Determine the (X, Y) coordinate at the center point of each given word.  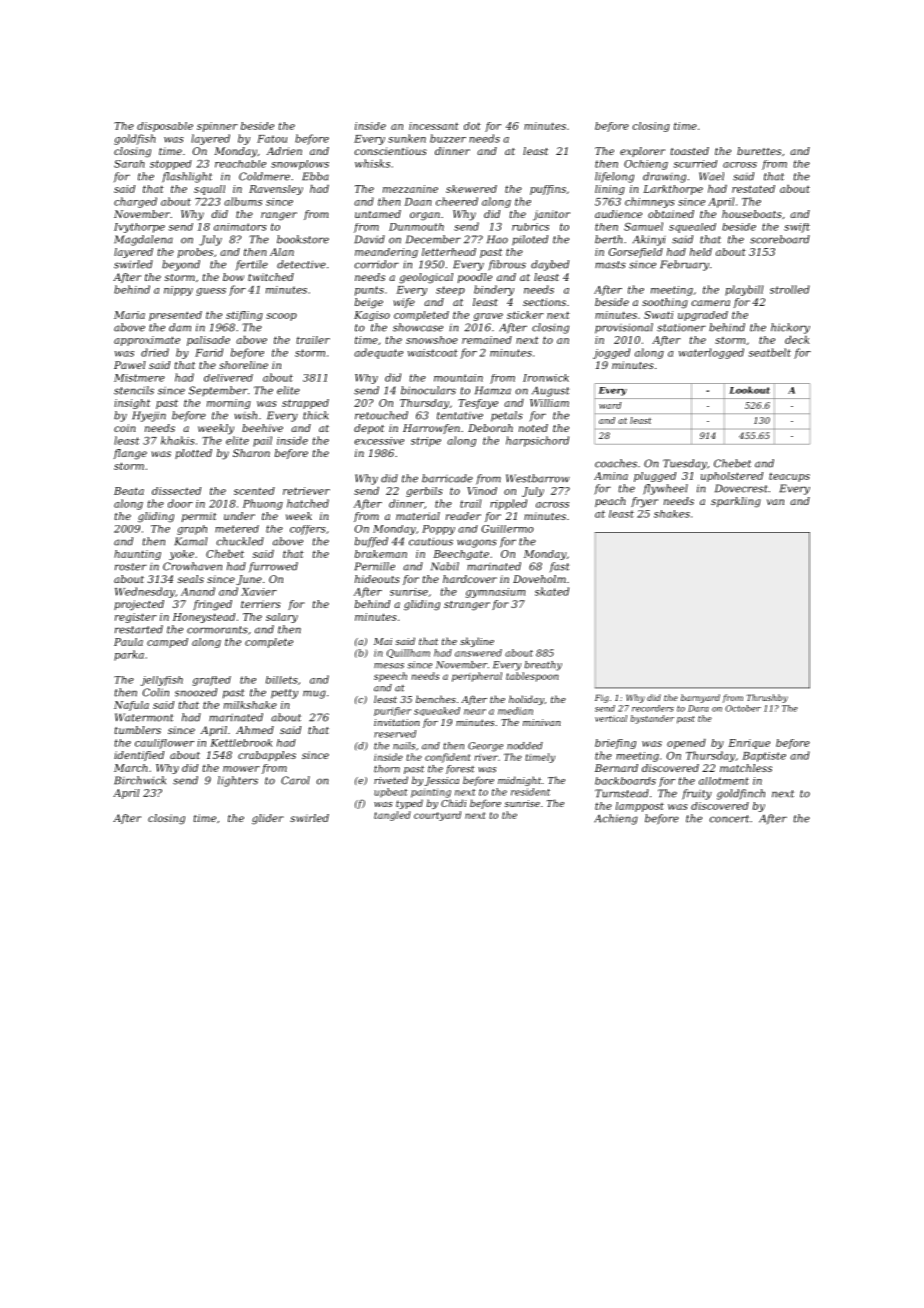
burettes (759, 151)
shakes (672, 514)
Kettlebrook (241, 743)
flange (130, 454)
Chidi (453, 803)
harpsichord (537, 441)
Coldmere (264, 176)
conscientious (391, 151)
